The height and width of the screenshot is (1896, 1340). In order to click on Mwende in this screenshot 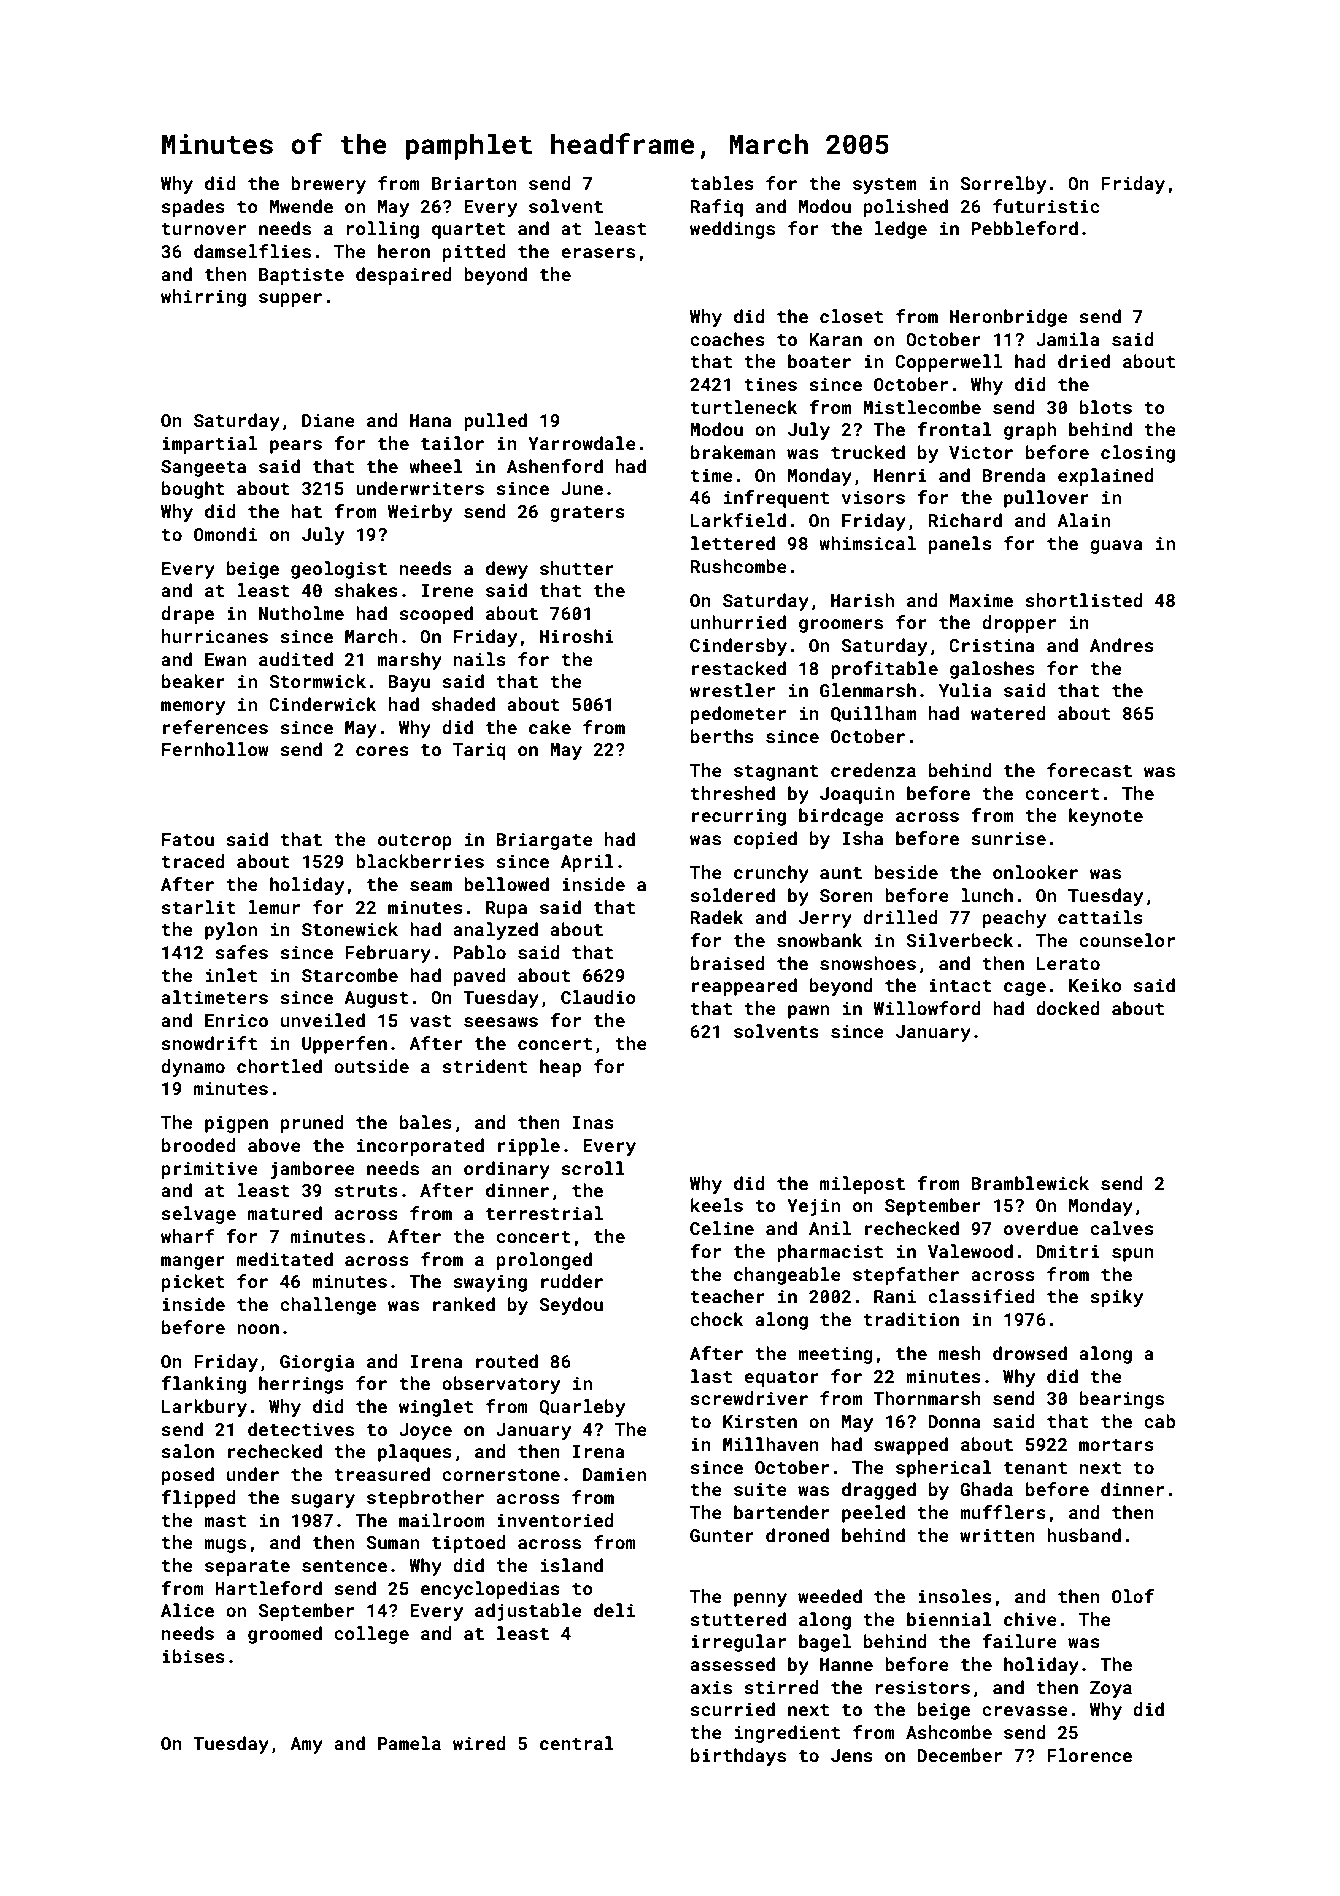, I will do `click(301, 206)`.
